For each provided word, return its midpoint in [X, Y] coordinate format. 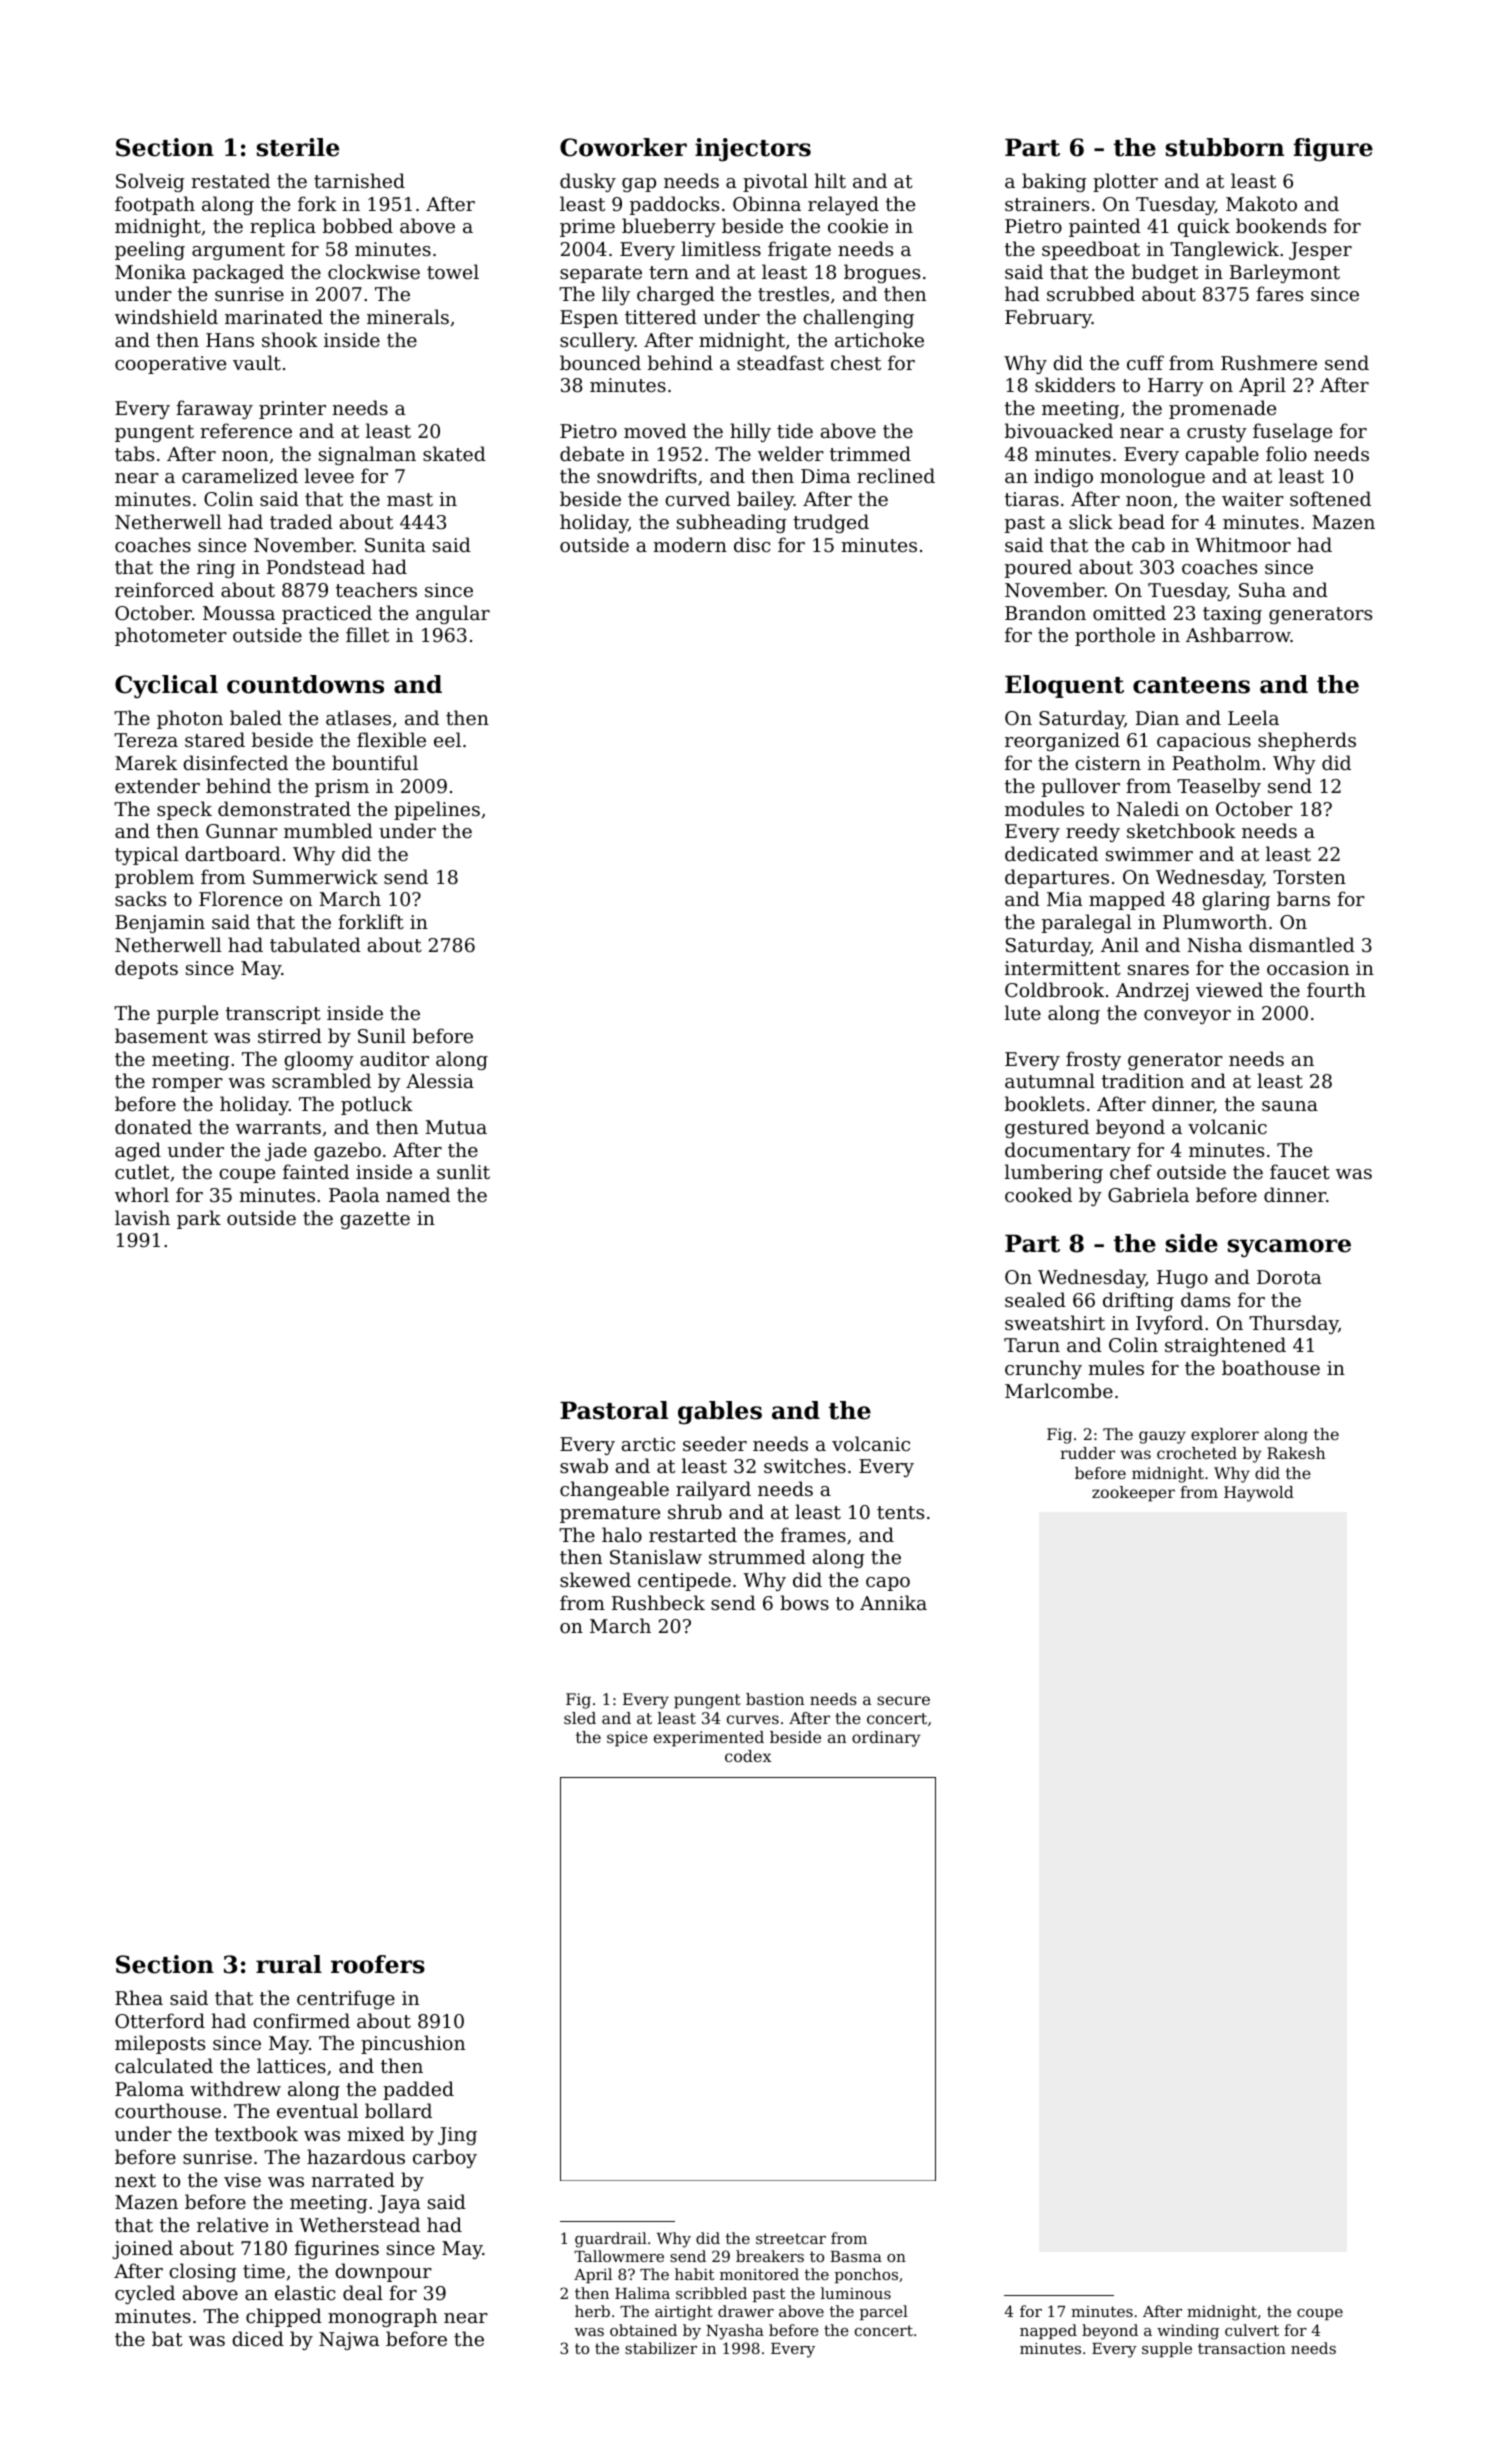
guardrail [611, 2240]
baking [1054, 182]
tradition [1143, 1080]
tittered [661, 316]
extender [157, 785]
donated [153, 1126]
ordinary [886, 1739]
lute [1023, 1012]
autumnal [1050, 1080]
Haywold [1259, 1494]
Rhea [139, 1997]
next [135, 2180]
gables [720, 1412]
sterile [298, 147]
